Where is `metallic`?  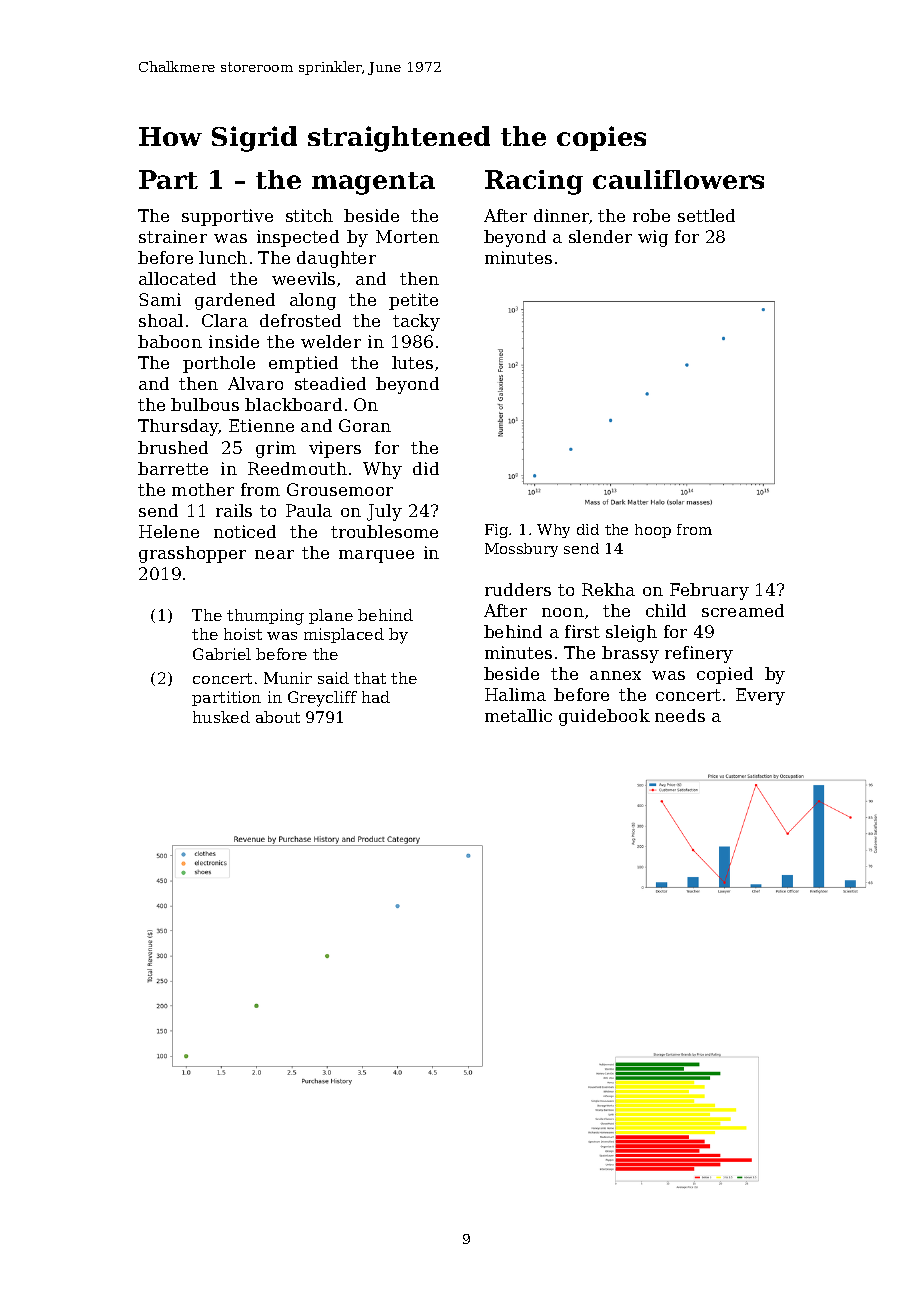
metallic is located at coordinates (518, 715).
